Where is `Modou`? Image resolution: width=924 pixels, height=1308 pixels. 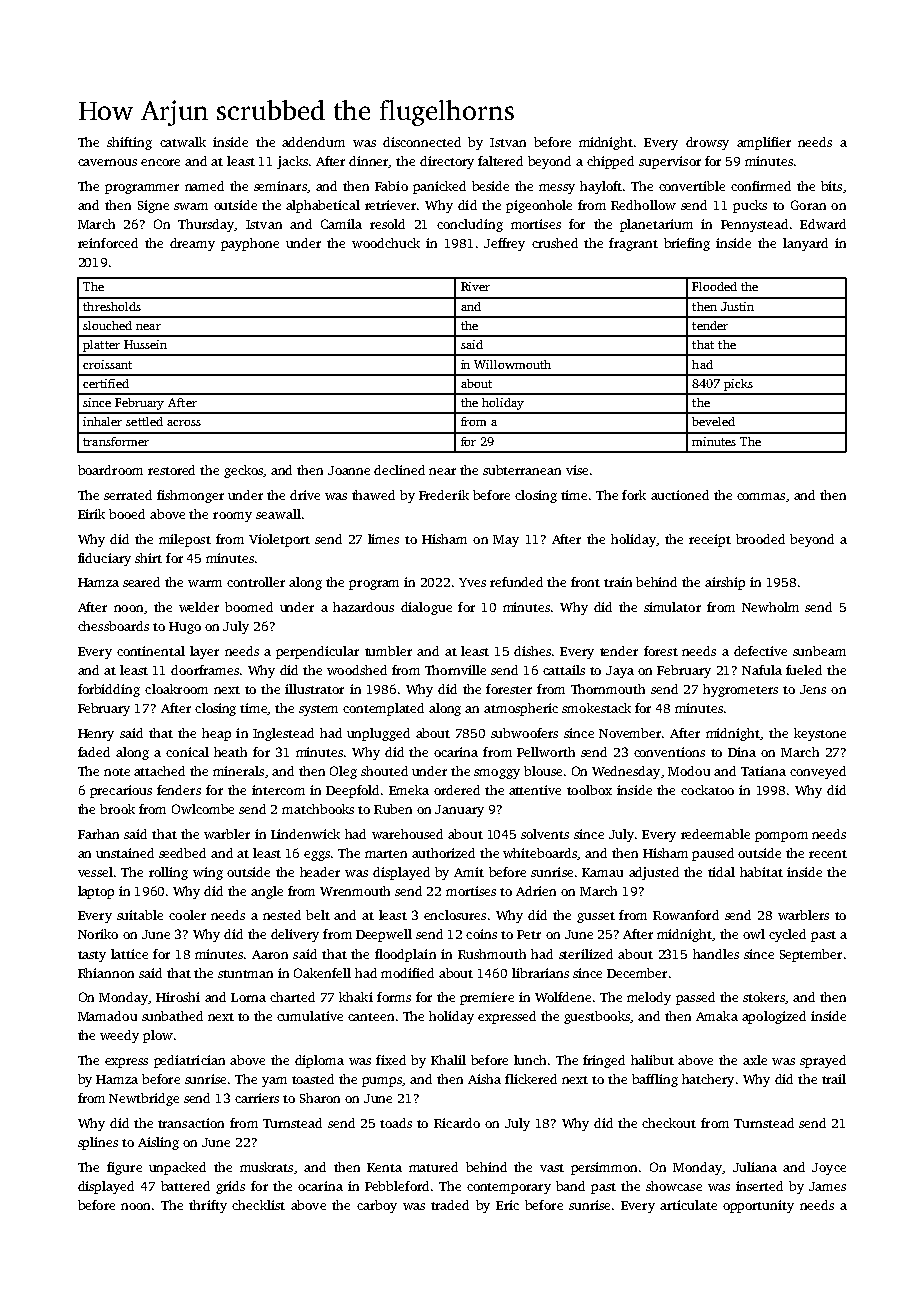 Modou is located at coordinates (689, 771).
